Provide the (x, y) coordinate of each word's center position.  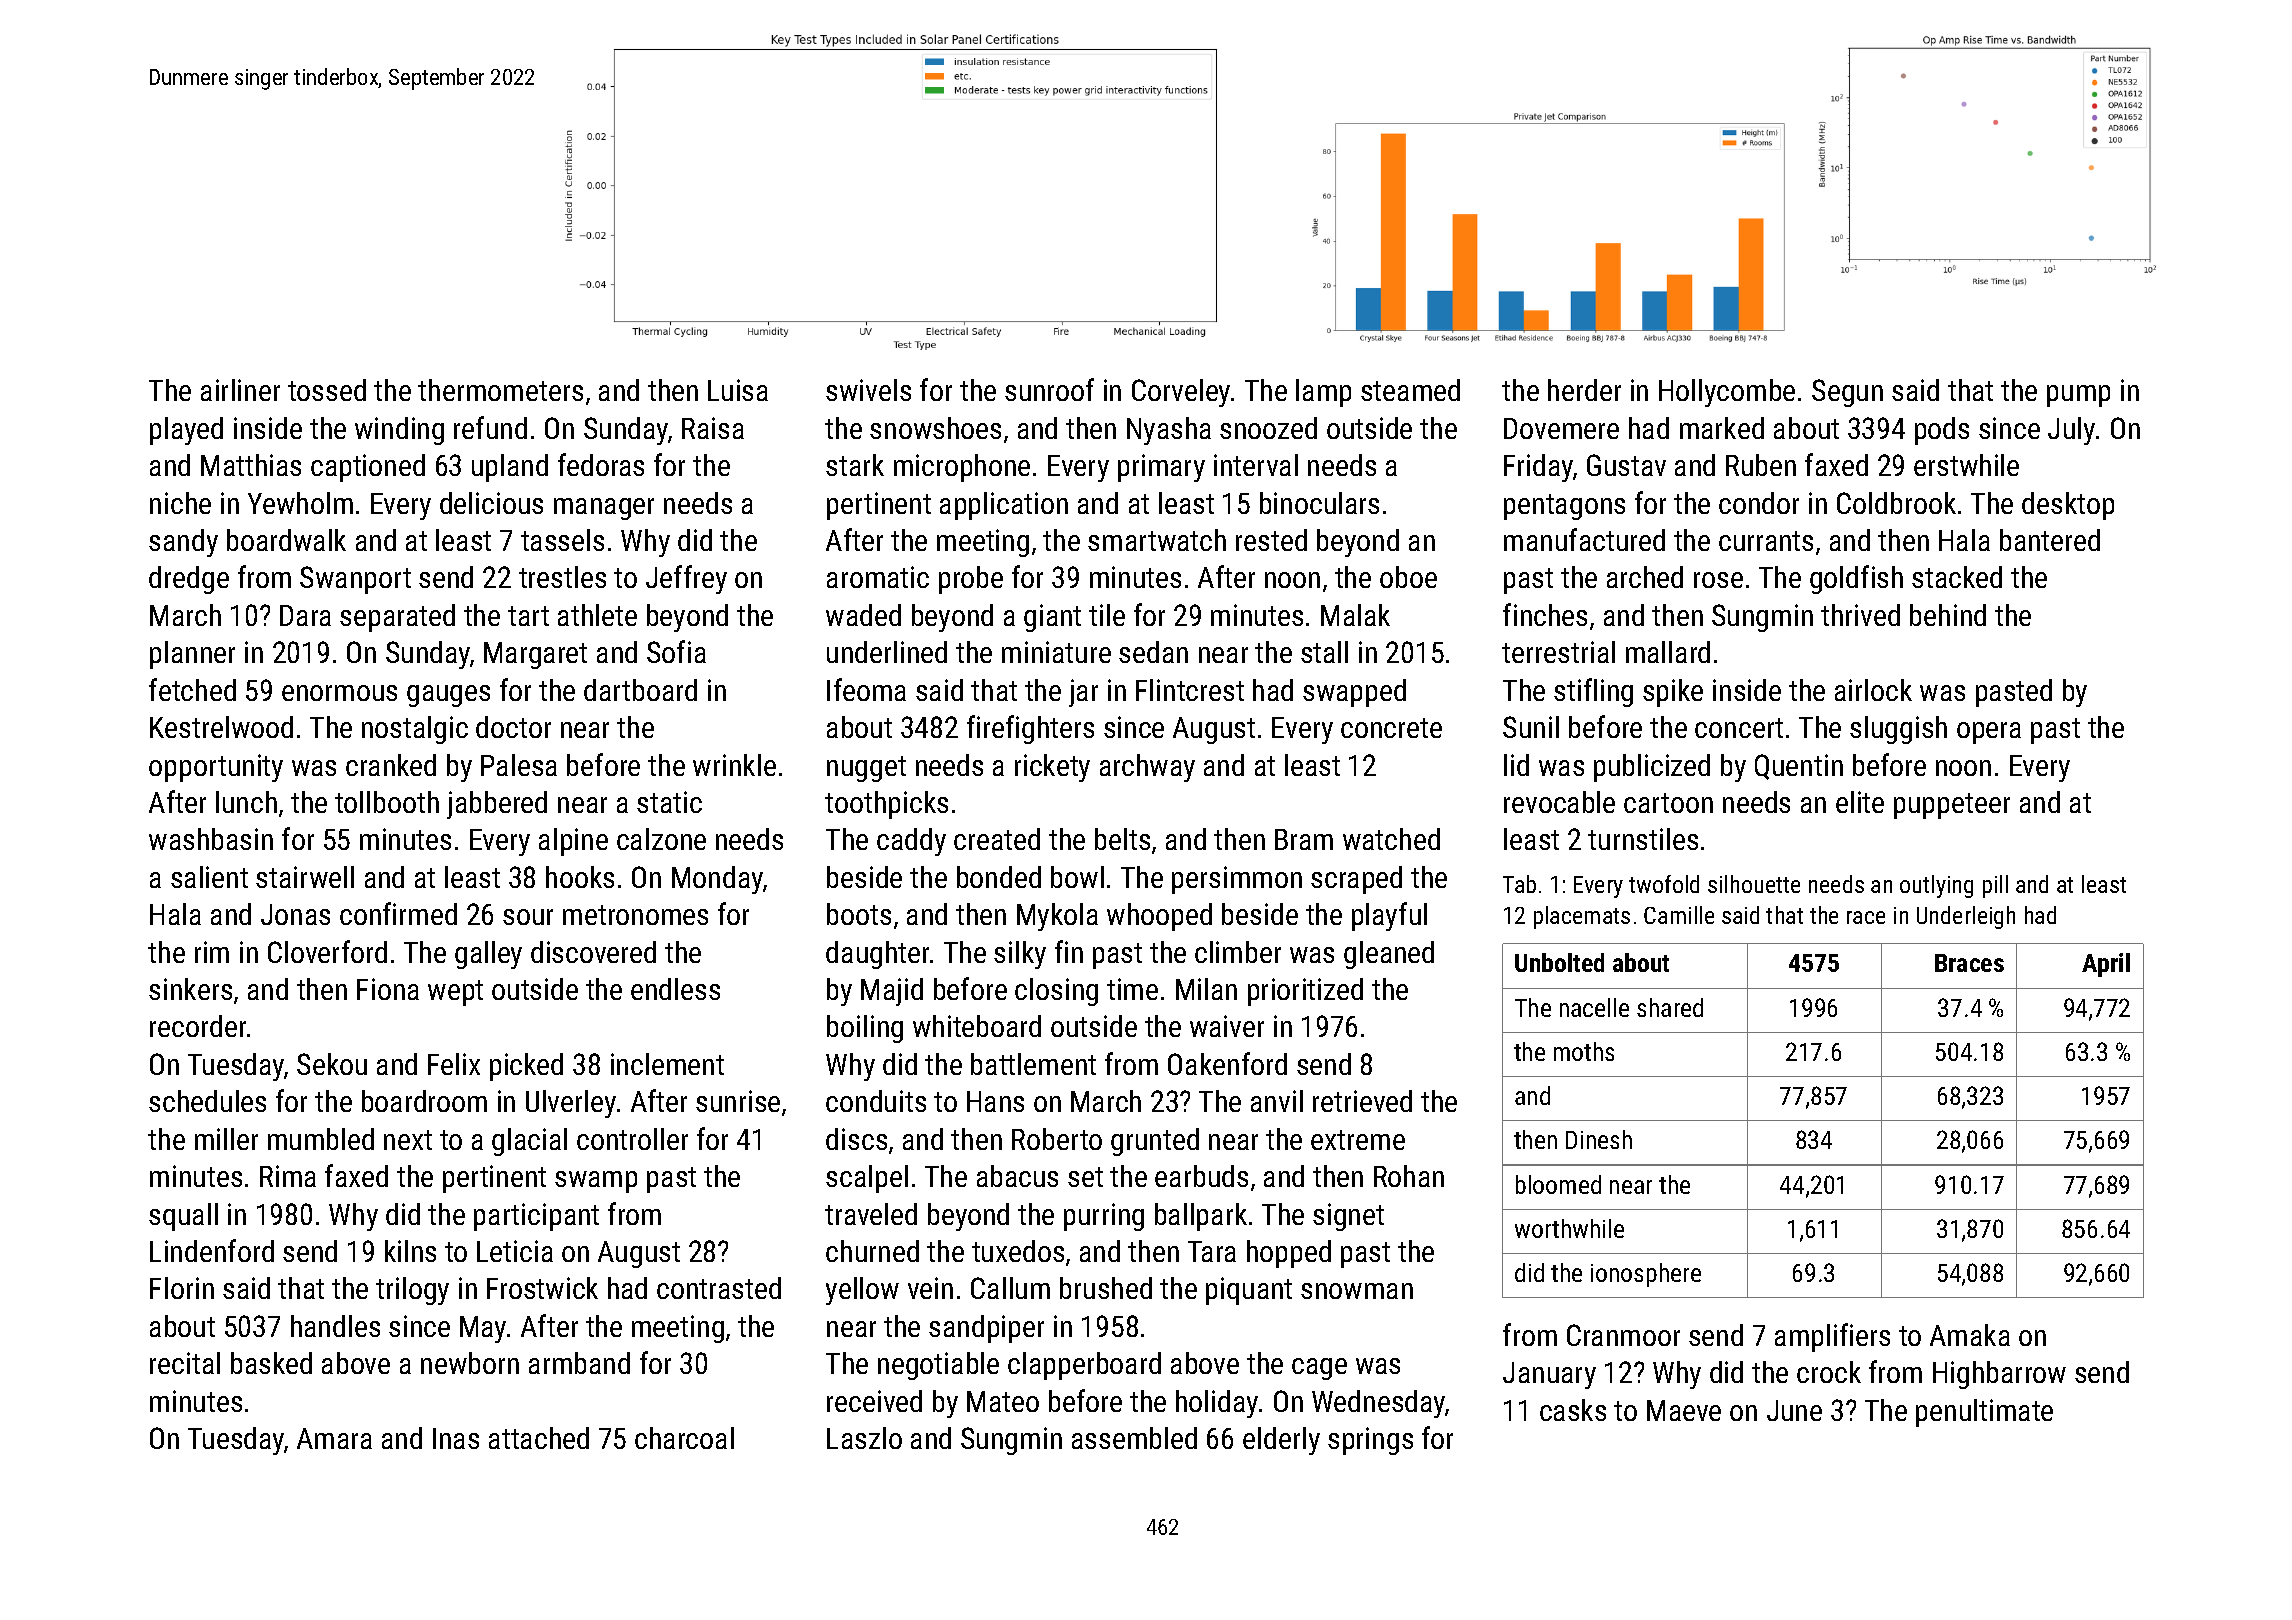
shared (1670, 1007)
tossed (327, 390)
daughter (877, 955)
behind (1948, 615)
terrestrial (1558, 652)
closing (1056, 992)
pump (2078, 396)
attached (539, 1438)
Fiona (388, 989)
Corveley (1181, 393)
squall (183, 1217)
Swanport (355, 580)
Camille (1679, 915)
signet (1348, 1217)
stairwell (305, 877)
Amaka (1970, 1335)
